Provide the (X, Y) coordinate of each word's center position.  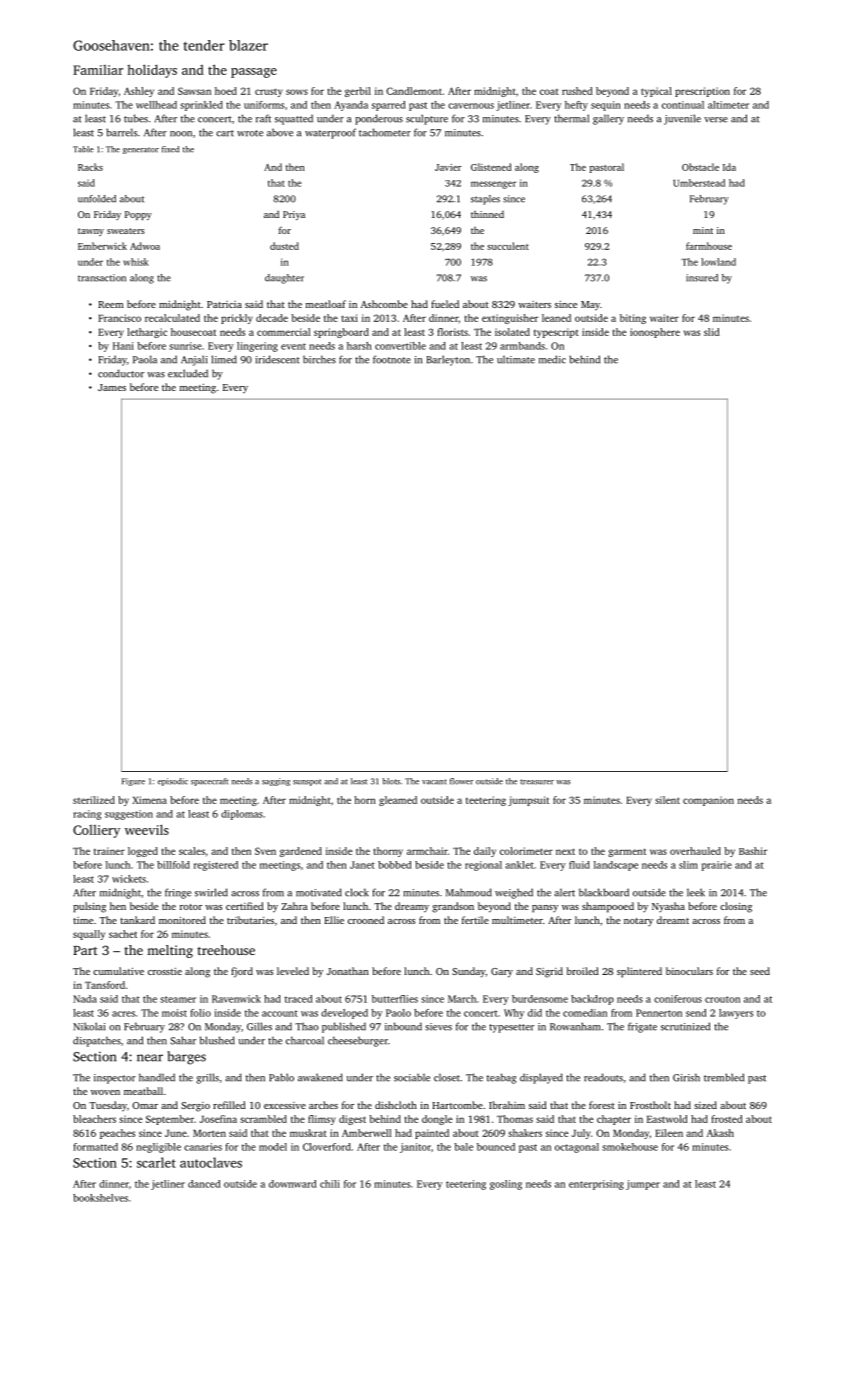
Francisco (119, 318)
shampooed (608, 907)
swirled (211, 892)
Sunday (469, 972)
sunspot (307, 782)
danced (204, 1184)
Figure (133, 782)
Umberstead (699, 183)
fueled (445, 304)
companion (708, 801)
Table (83, 149)
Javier (448, 167)
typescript (556, 333)
